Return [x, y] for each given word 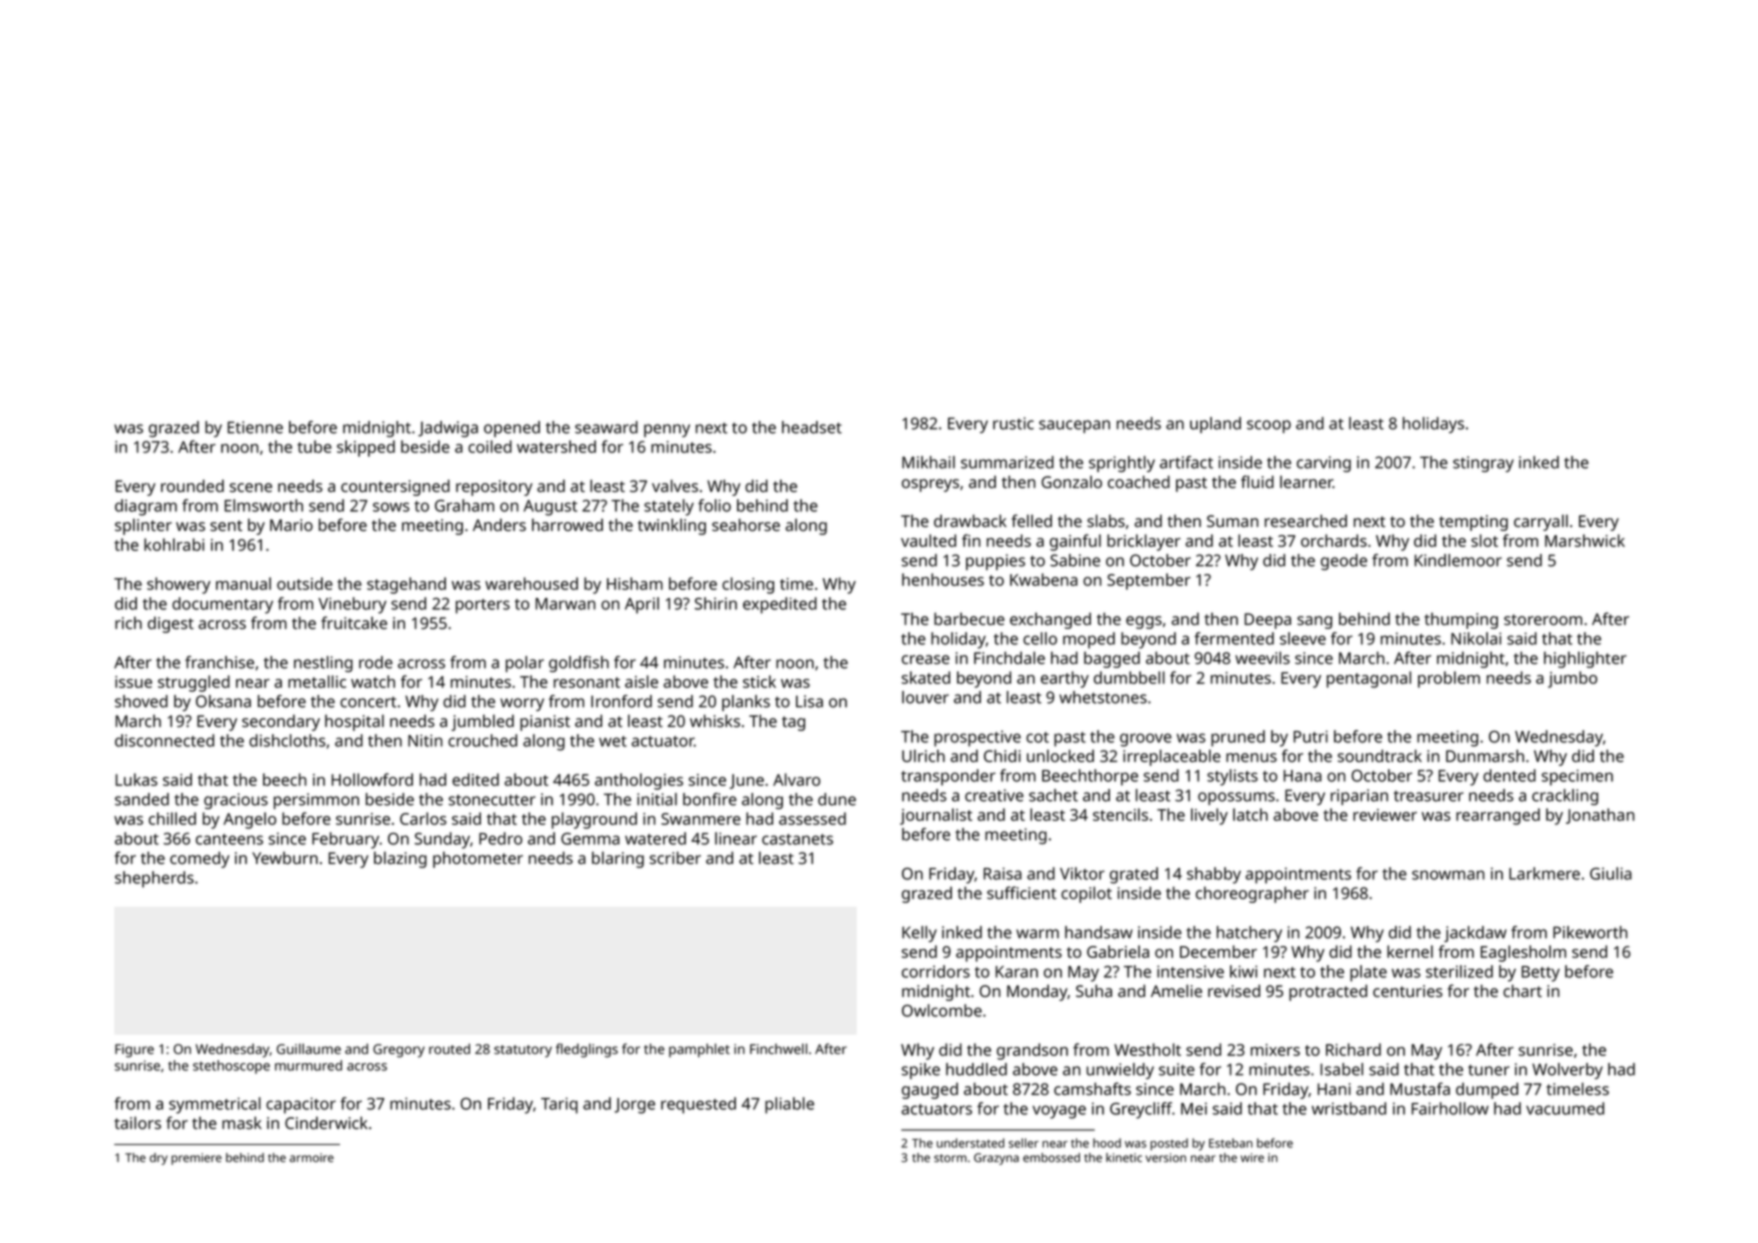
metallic [317, 681]
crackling [1565, 797]
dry [159, 1159]
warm [1037, 934]
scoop [1269, 426]
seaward [606, 427]
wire [1252, 1157]
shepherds [154, 879]
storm [950, 1158]
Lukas [137, 779]
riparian [1359, 797]
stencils [1120, 814]
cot [1037, 737]
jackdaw [1475, 934]
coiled [490, 446]
